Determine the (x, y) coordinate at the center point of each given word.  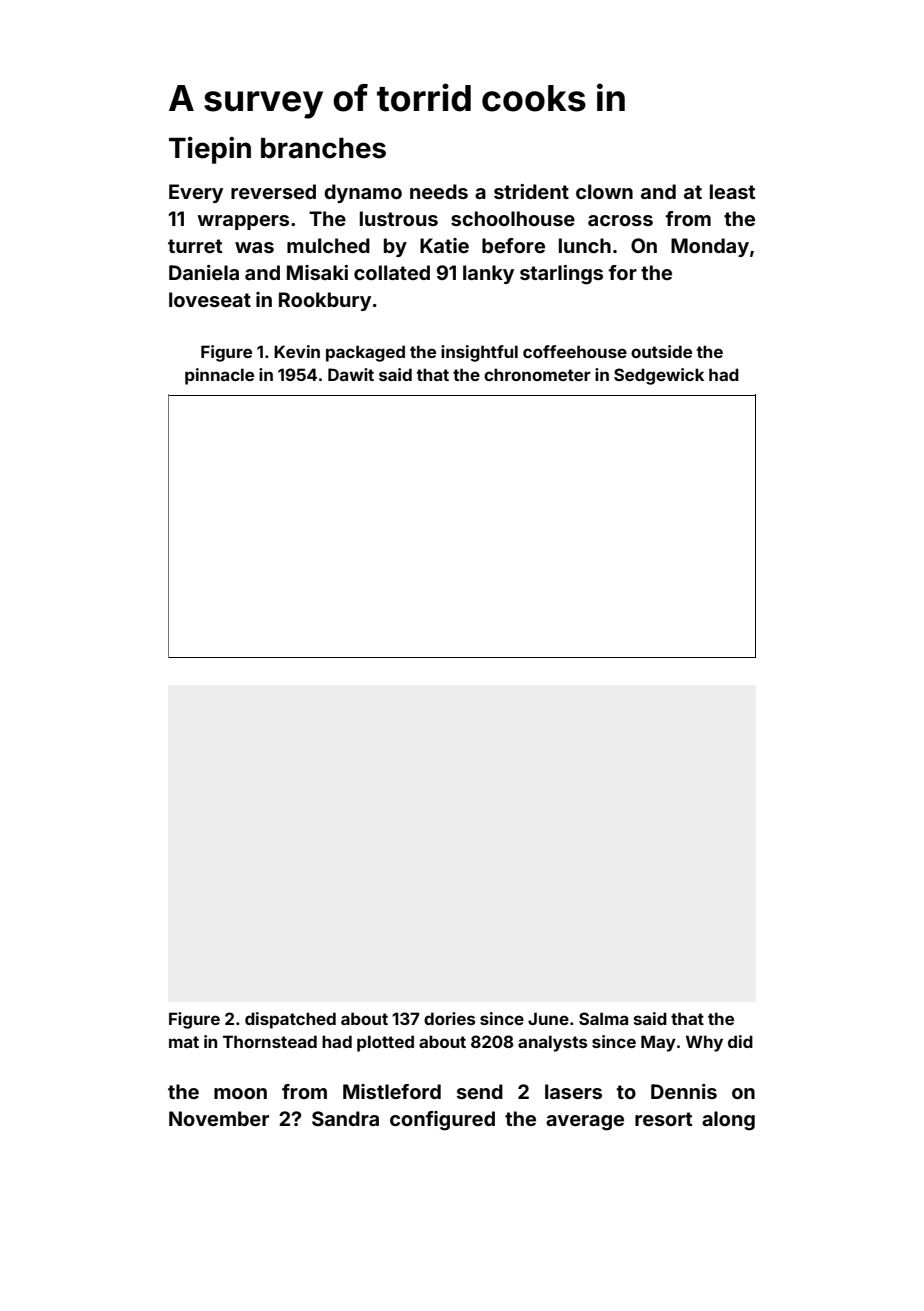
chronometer (537, 374)
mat (184, 1042)
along (728, 1121)
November (219, 1118)
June (548, 1018)
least (732, 191)
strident (531, 191)
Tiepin (210, 150)
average (585, 1123)
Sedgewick (659, 376)
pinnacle (219, 376)
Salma (603, 1018)
